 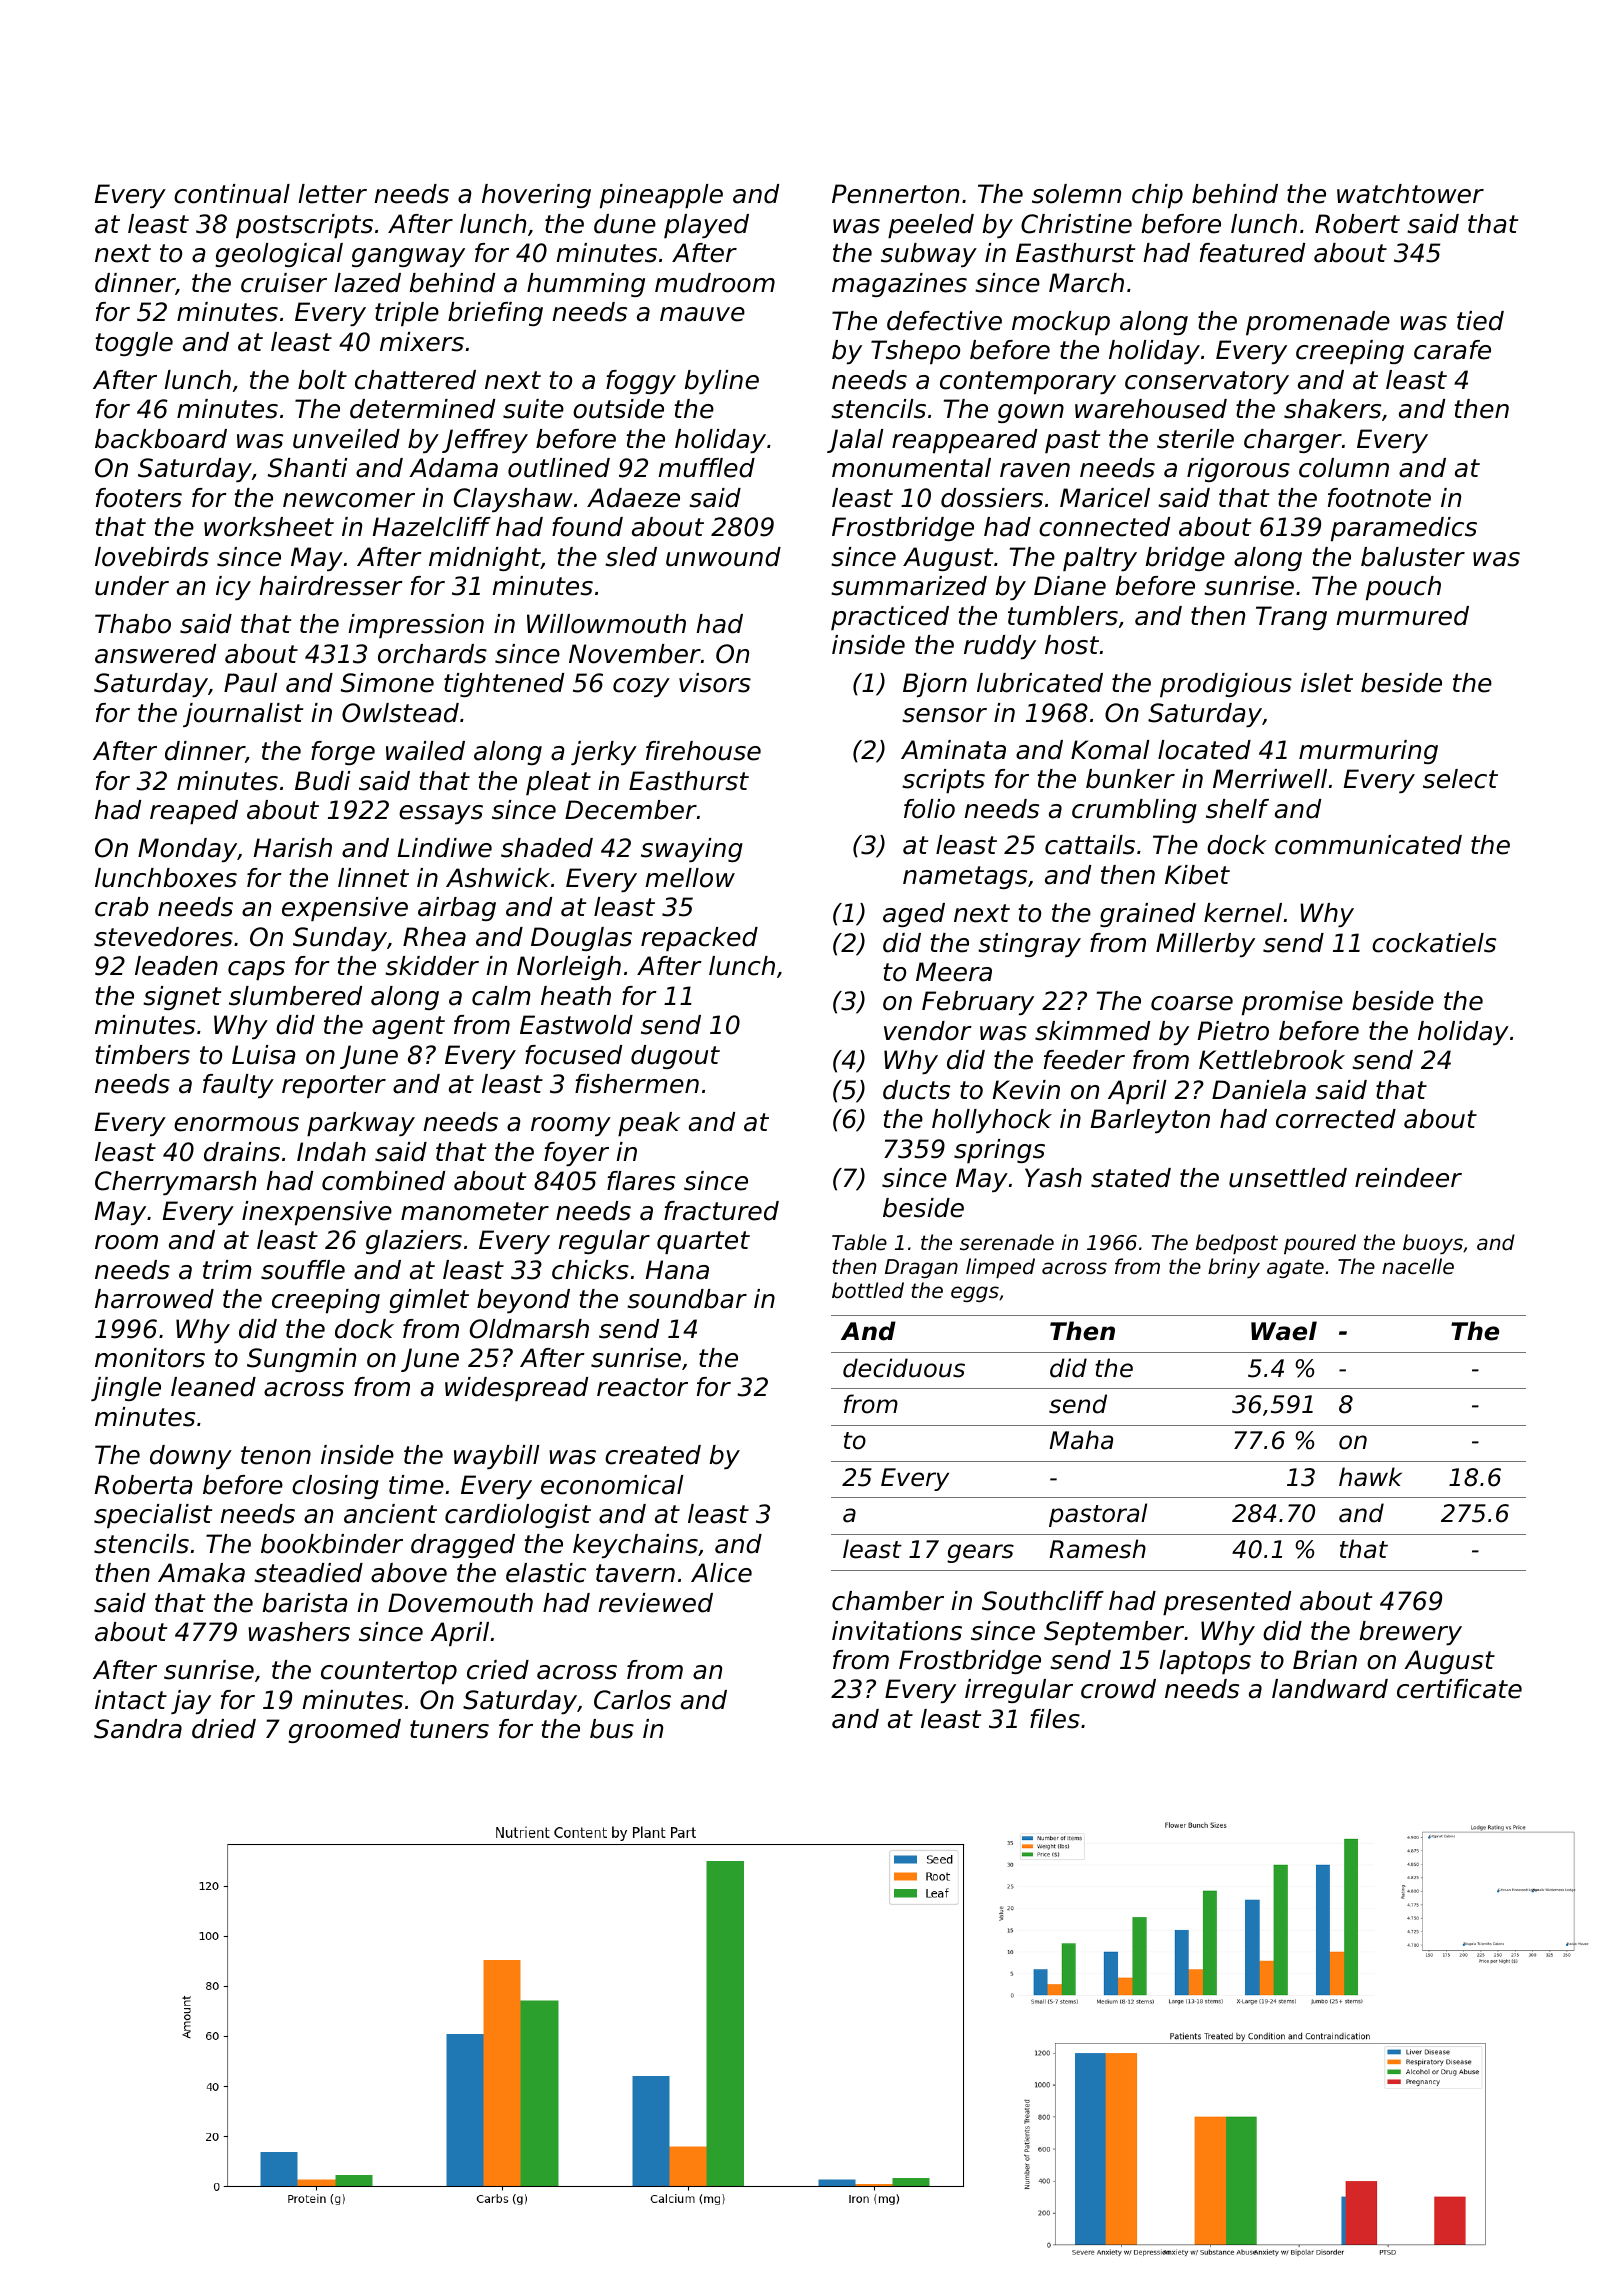 I want to click on Luisa, so click(x=263, y=1055).
